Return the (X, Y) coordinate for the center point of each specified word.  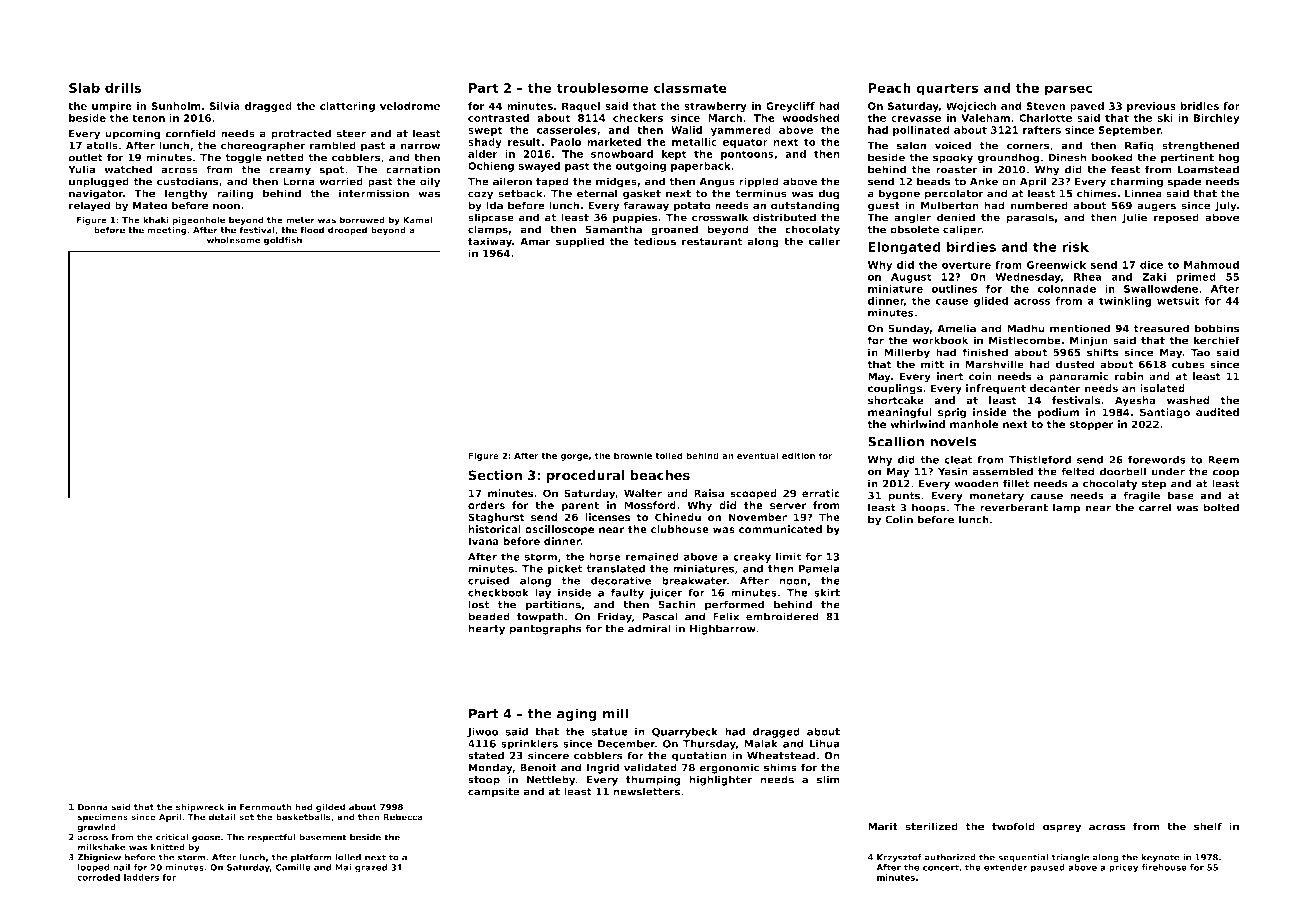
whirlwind (917, 424)
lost (478, 604)
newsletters (646, 791)
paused (1048, 868)
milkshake (102, 847)
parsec (1068, 90)
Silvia (225, 106)
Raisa (709, 493)
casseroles (567, 130)
